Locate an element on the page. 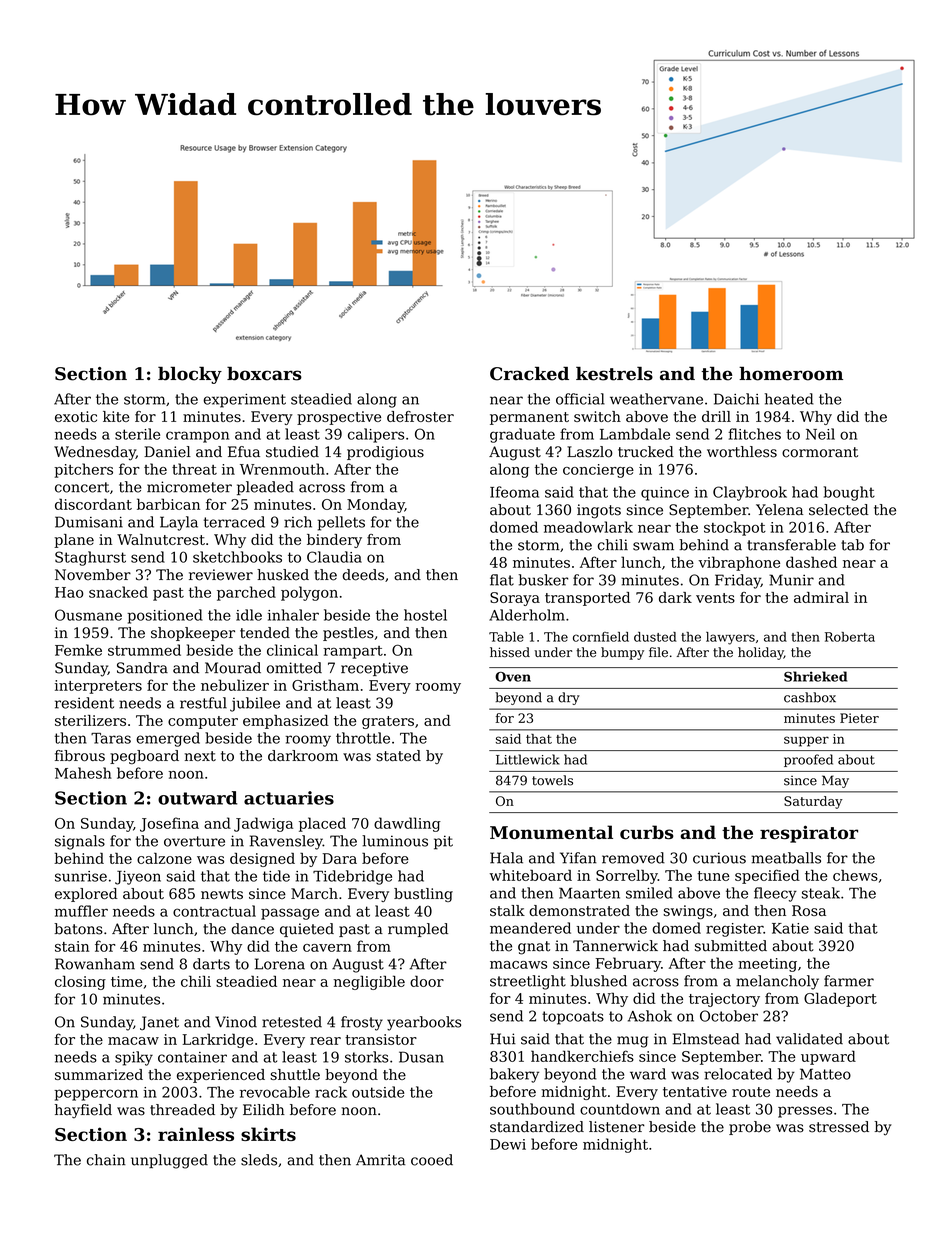  Femke is located at coordinates (78, 650).
